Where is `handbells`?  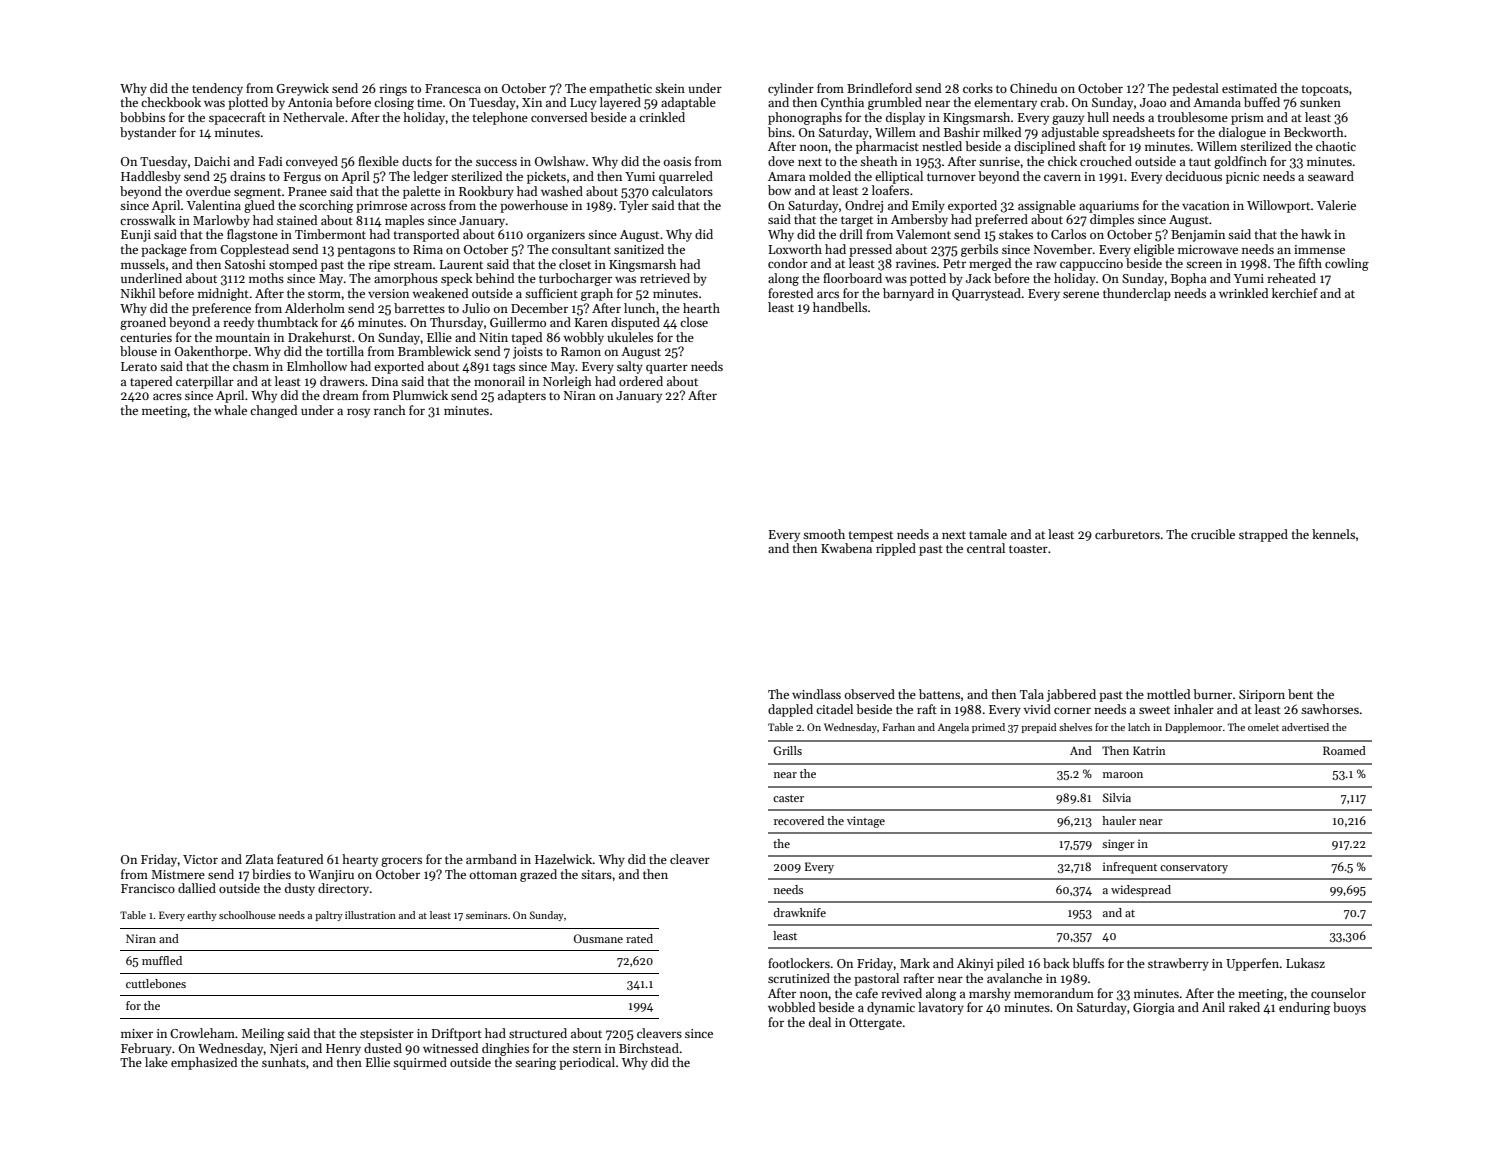
handbells is located at coordinates (840, 307).
